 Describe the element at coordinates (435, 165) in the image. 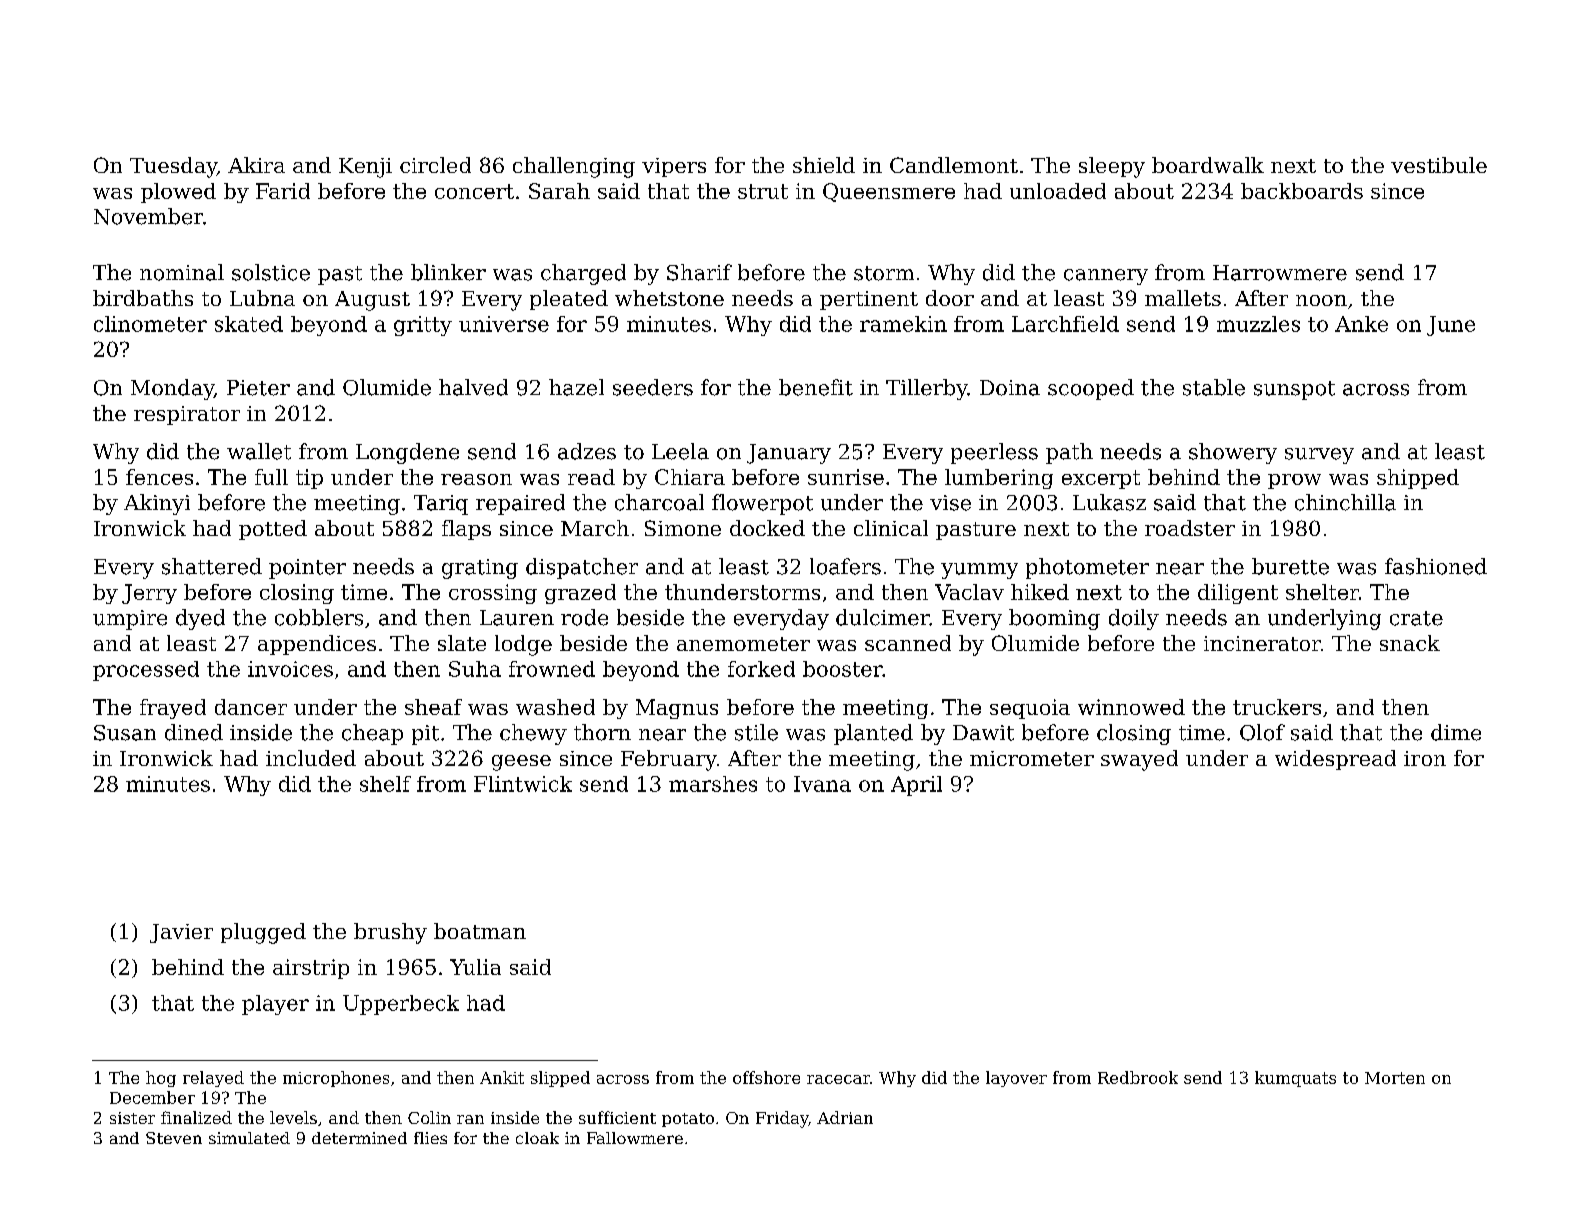

I see `circled` at that location.
